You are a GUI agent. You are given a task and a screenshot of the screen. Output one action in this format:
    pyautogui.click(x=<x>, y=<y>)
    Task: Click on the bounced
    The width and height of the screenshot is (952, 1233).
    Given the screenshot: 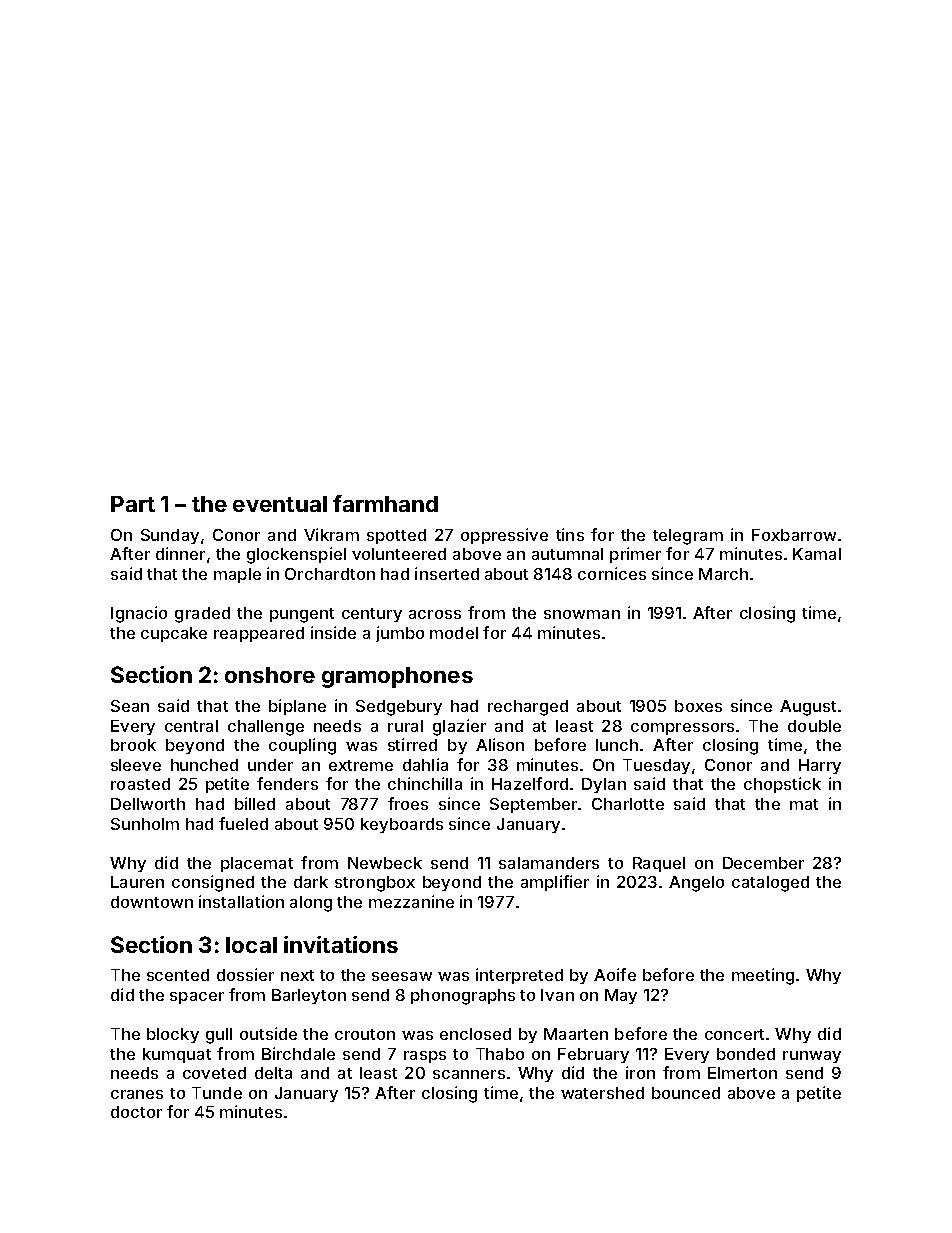 What is the action you would take?
    pyautogui.click(x=686, y=1093)
